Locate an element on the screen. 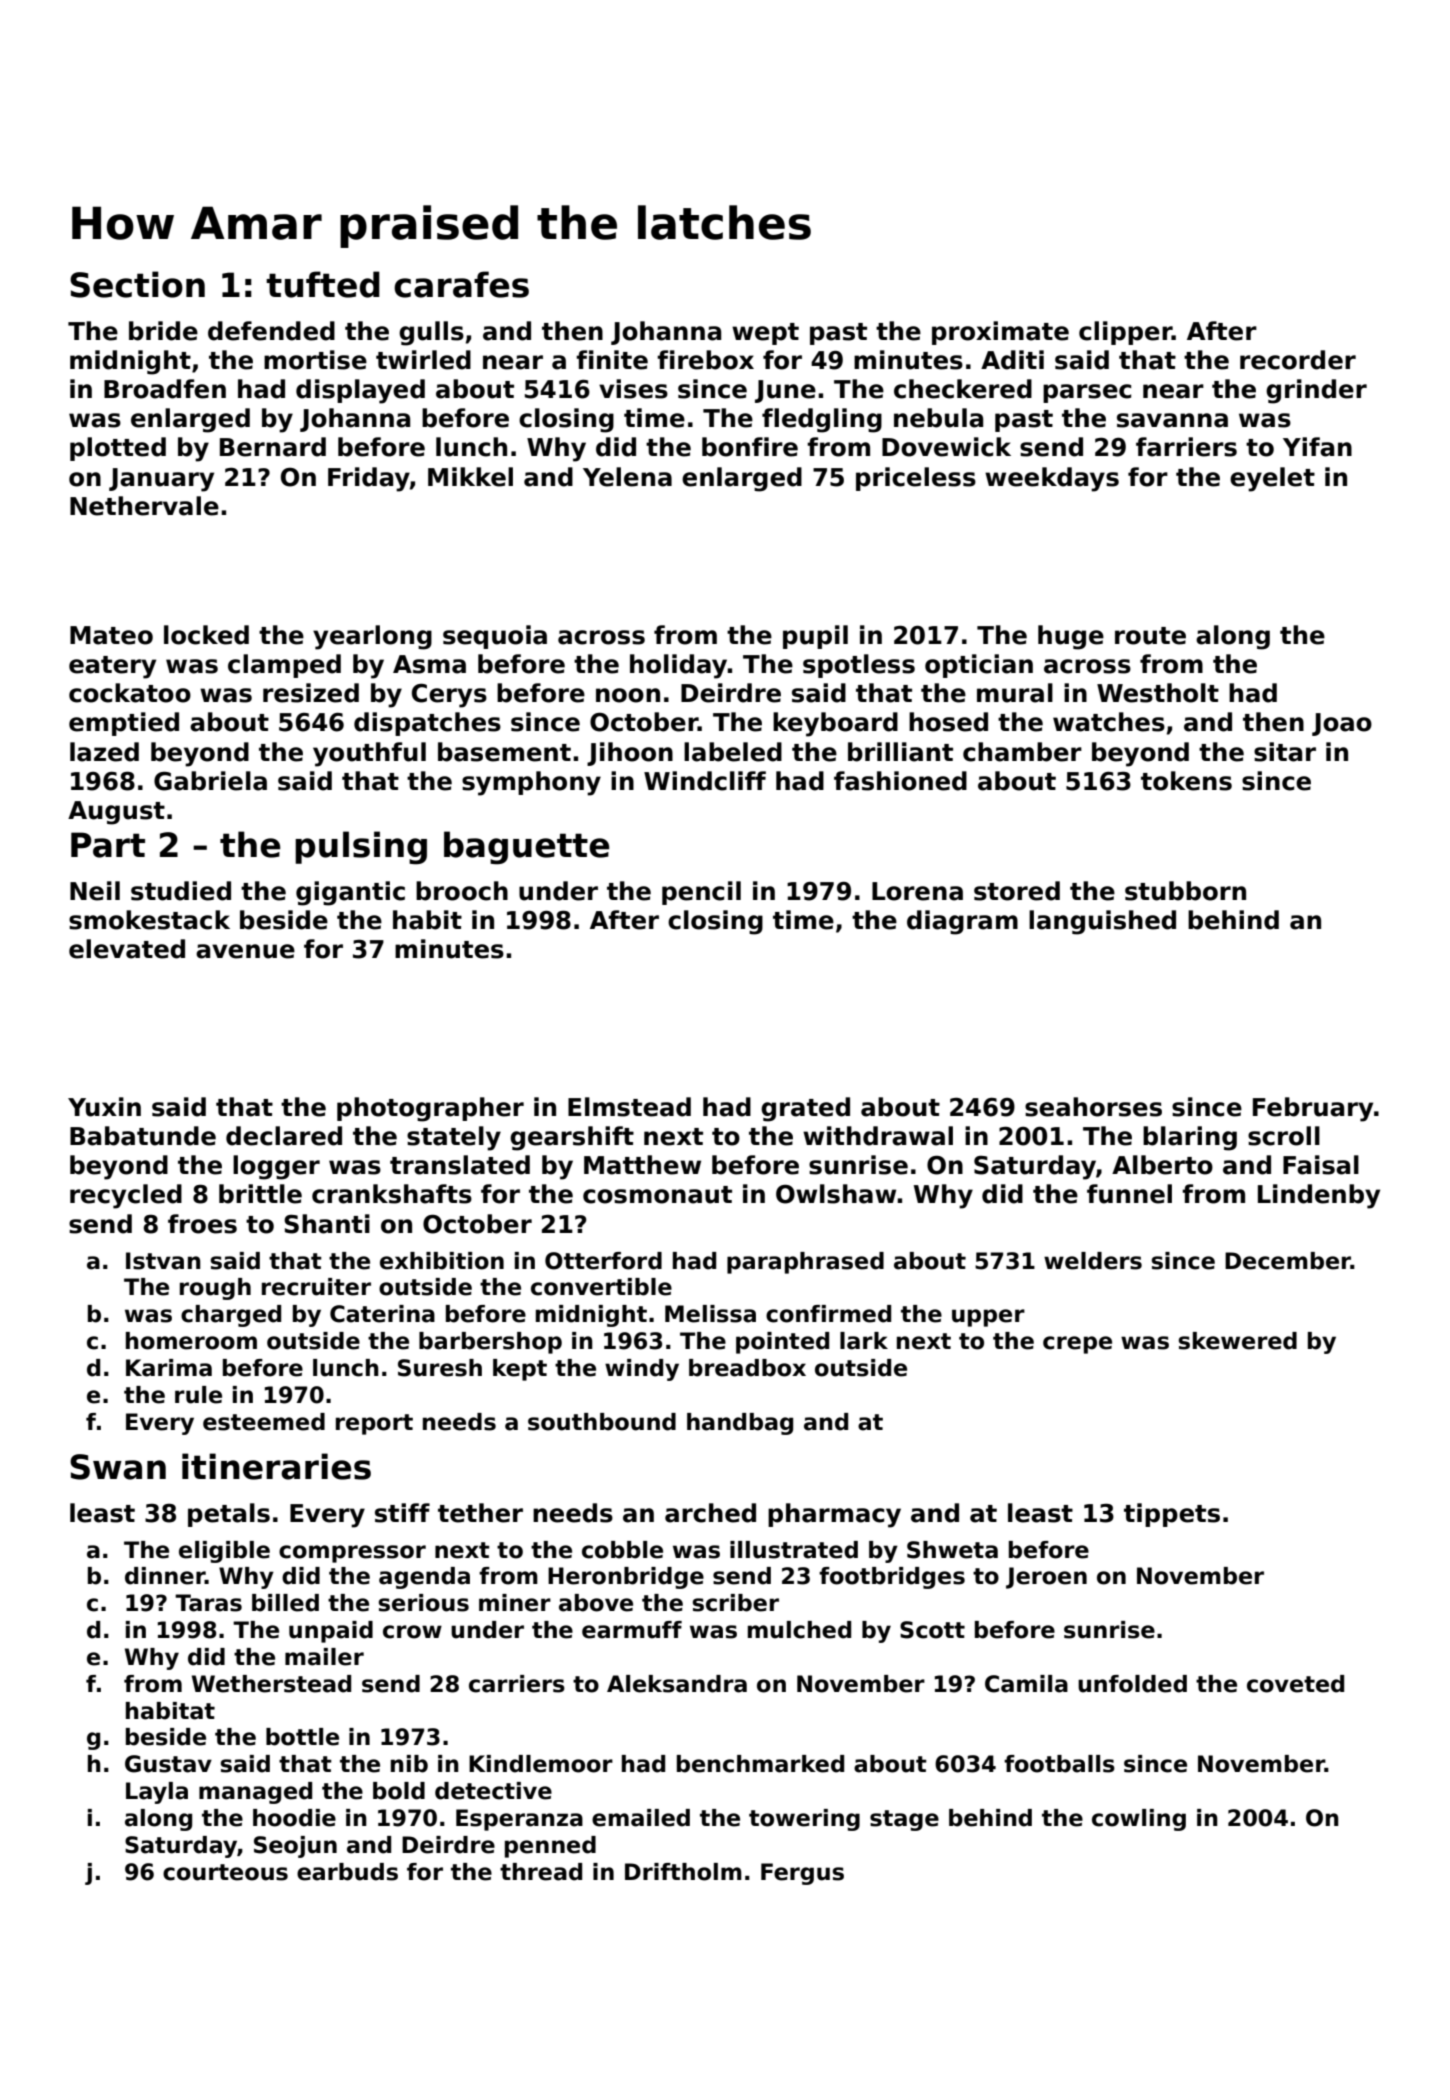  February is located at coordinates (1313, 1109).
